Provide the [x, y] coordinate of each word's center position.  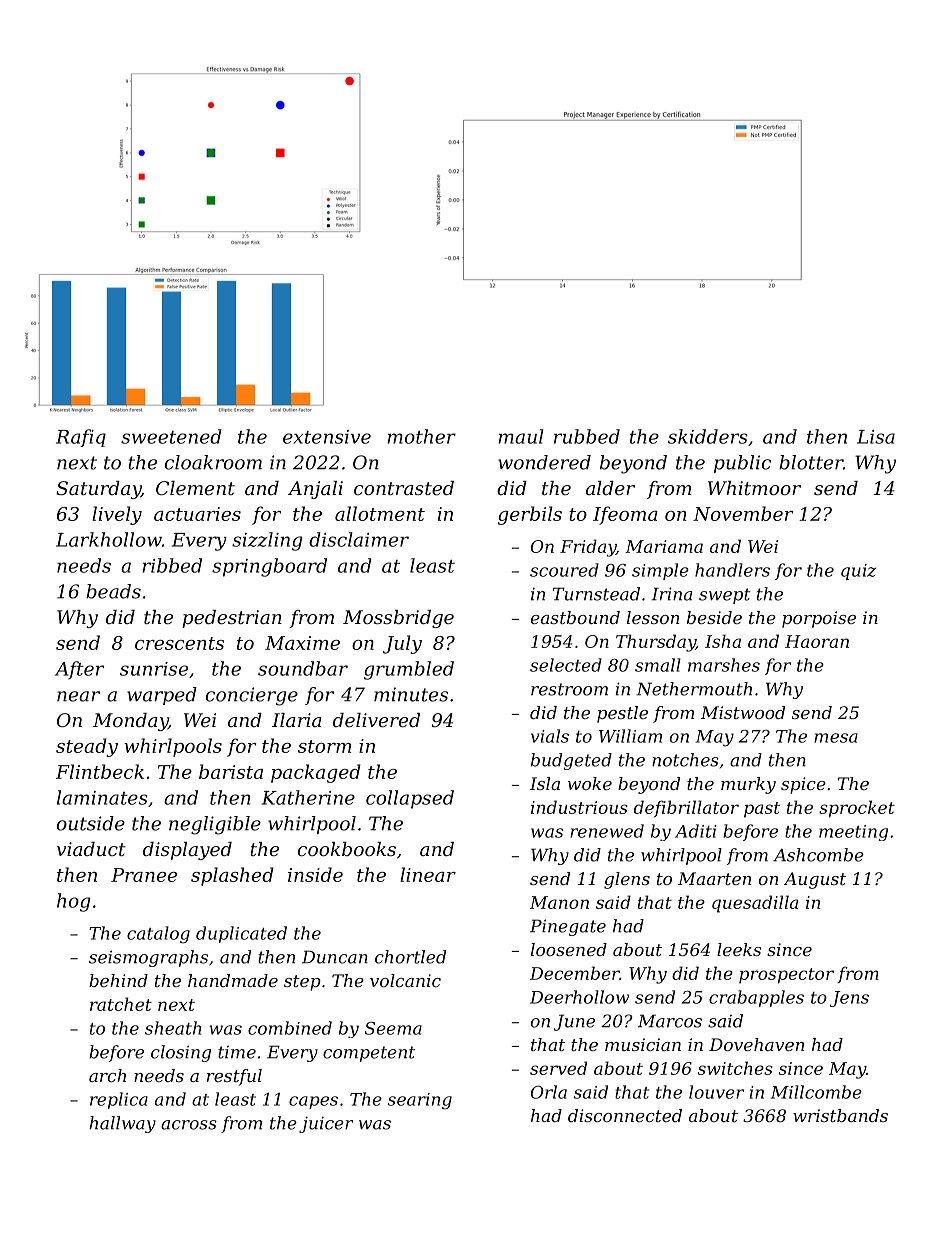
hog [74, 902]
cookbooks [347, 849]
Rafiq [81, 438]
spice [803, 785]
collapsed [410, 799]
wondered [544, 462]
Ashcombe [818, 855]
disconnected [625, 1115]
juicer [326, 1124]
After [79, 670]
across [189, 1125]
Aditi [696, 831]
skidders [708, 436]
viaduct [91, 849]
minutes [411, 694]
